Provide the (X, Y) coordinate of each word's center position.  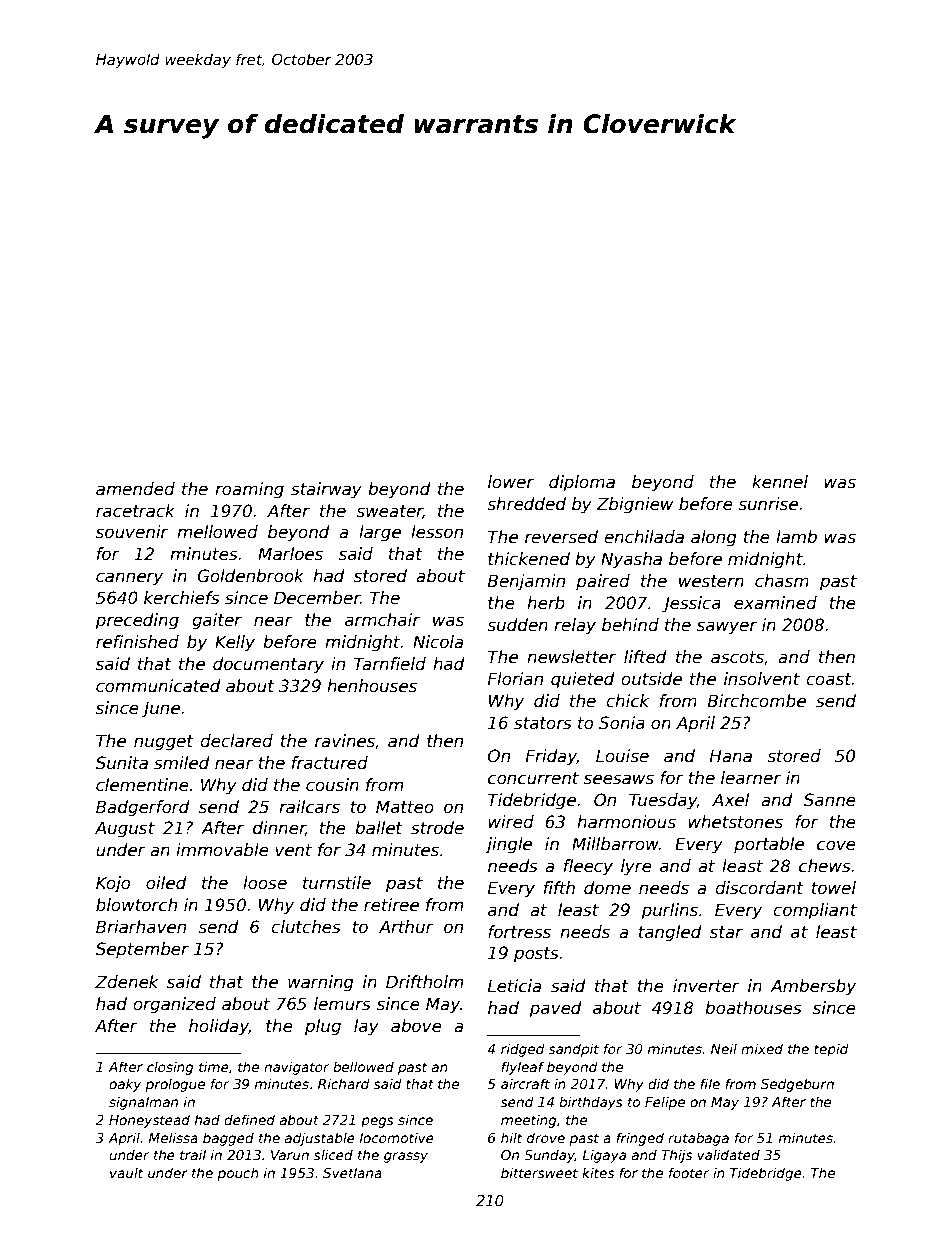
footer (689, 1172)
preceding (137, 621)
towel (834, 888)
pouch (238, 1174)
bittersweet (539, 1172)
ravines (345, 741)
